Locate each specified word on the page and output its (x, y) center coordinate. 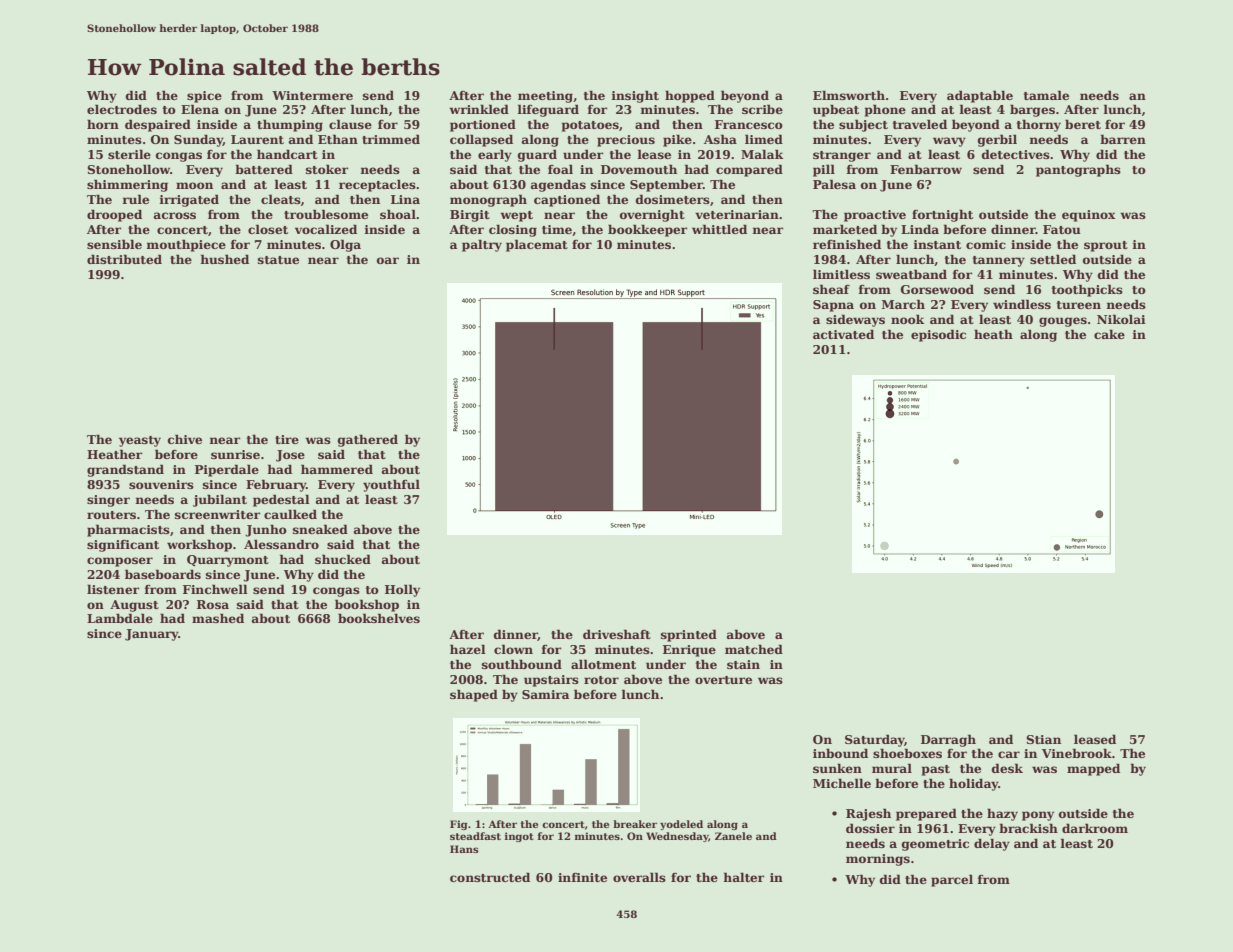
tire (287, 439)
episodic (938, 335)
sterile (129, 154)
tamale (1046, 95)
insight (635, 96)
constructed (490, 877)
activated (843, 334)
